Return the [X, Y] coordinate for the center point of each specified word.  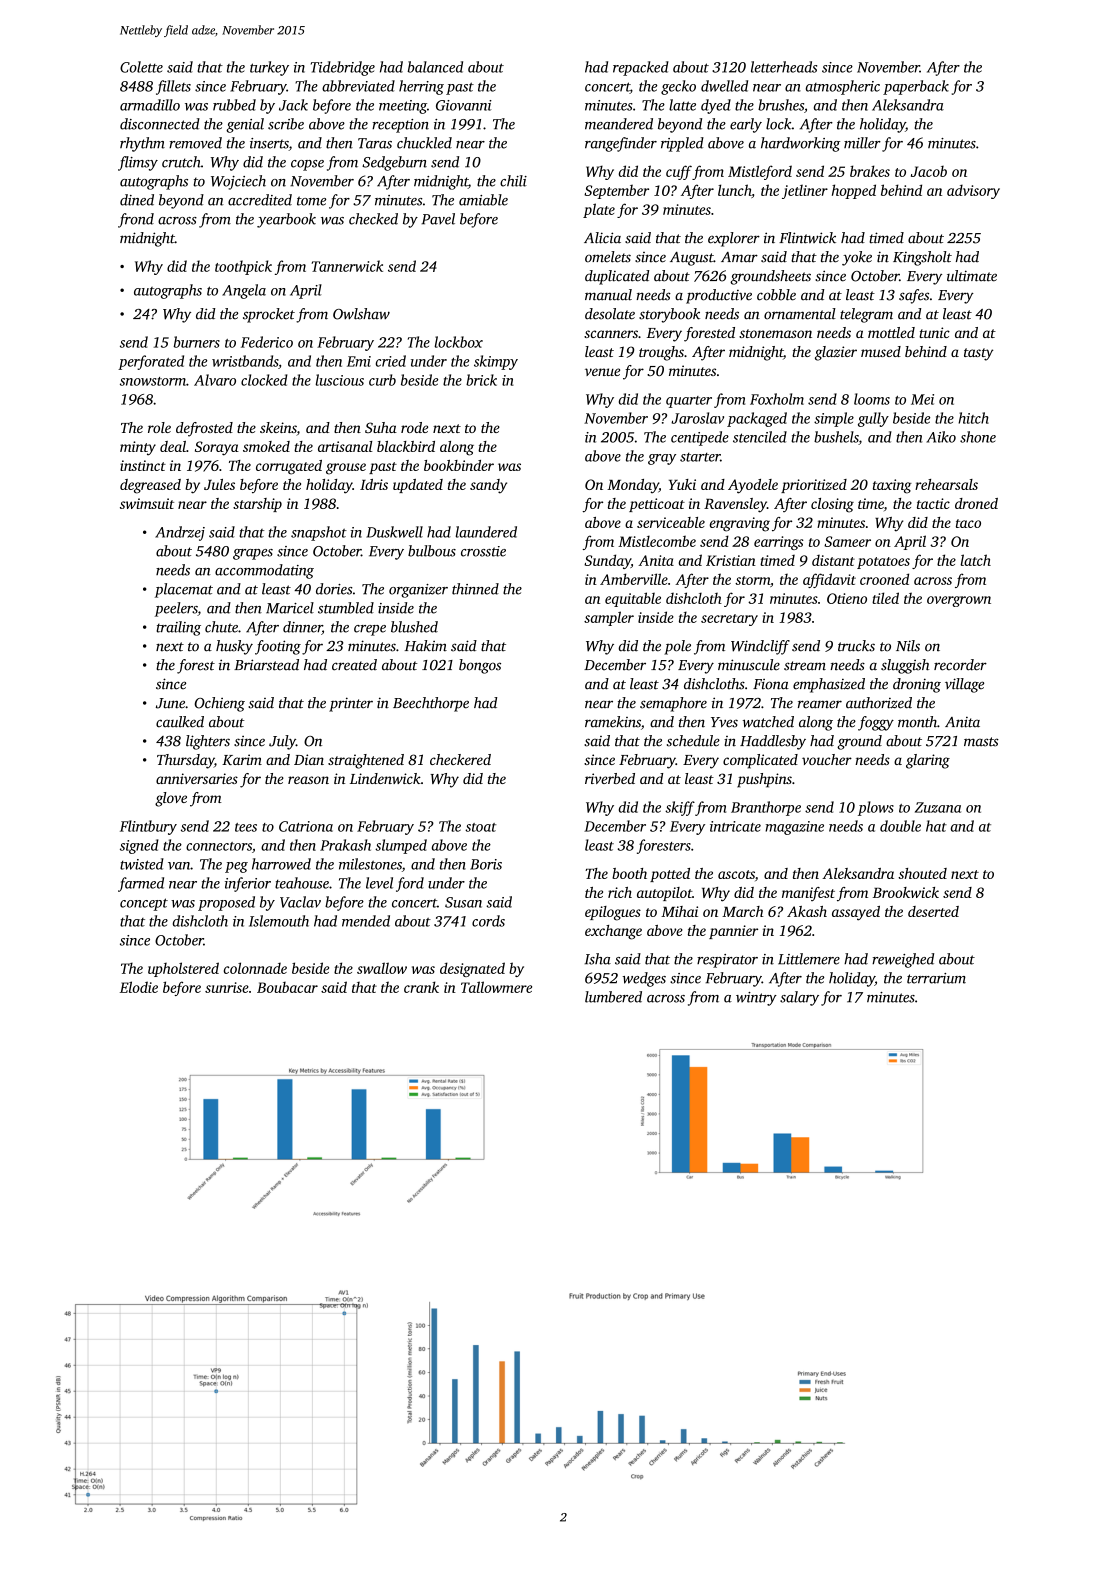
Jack [293, 105]
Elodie [139, 987]
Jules [219, 484]
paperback [916, 87]
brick [481, 380]
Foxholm [777, 399]
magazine [794, 828]
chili [513, 181]
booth [629, 873]
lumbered [613, 997]
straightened [366, 761]
